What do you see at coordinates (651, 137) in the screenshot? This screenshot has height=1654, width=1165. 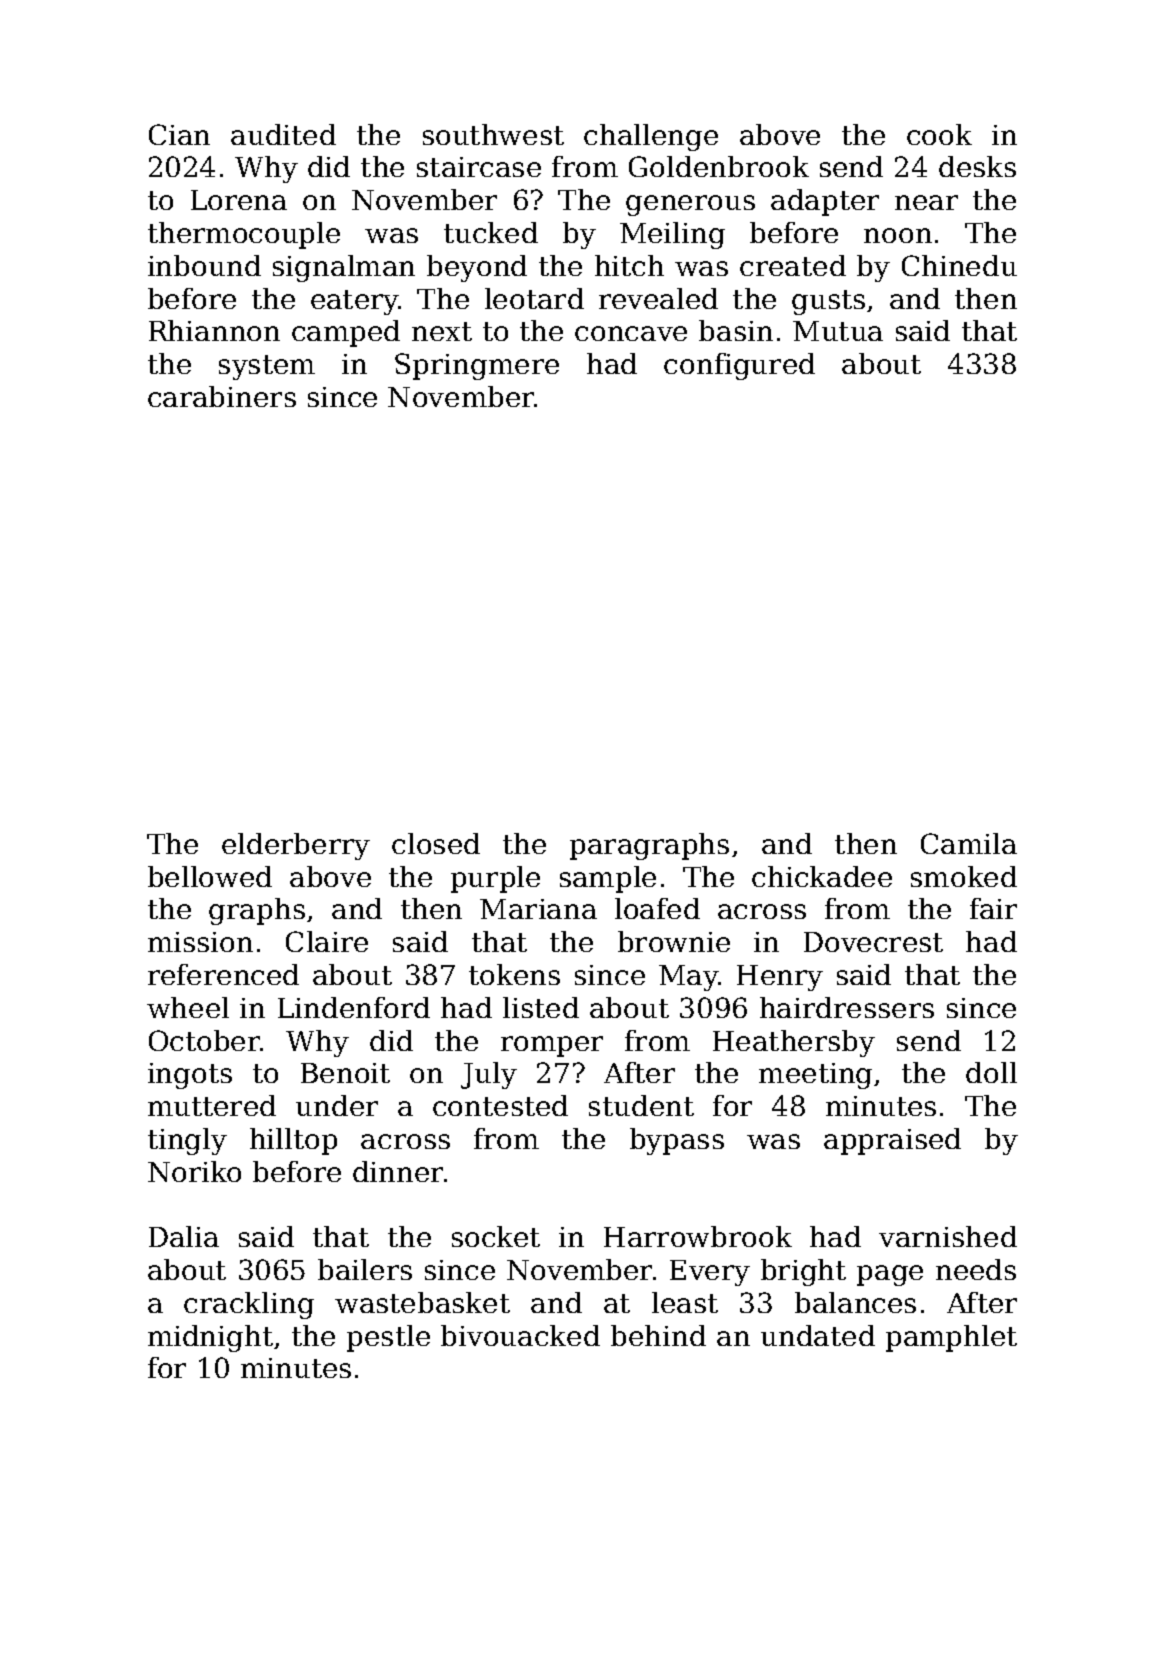 I see `challenge` at bounding box center [651, 137].
